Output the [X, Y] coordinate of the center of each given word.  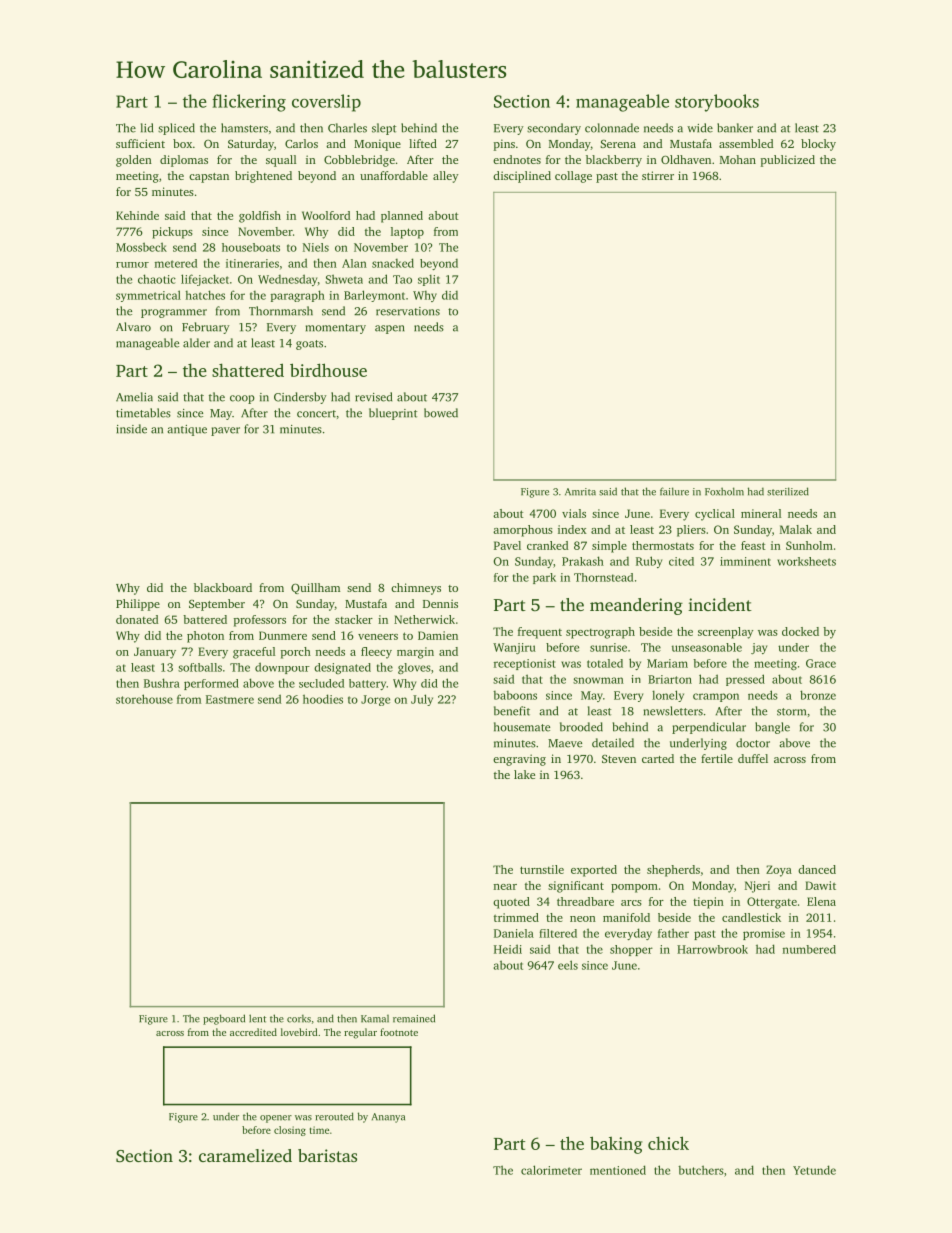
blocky [818, 145]
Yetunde [814, 1170]
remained [414, 1018]
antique [187, 430]
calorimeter [551, 1170]
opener [276, 1119]
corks [299, 1018]
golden [134, 161]
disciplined [522, 177]
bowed [441, 413]
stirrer [658, 175]
